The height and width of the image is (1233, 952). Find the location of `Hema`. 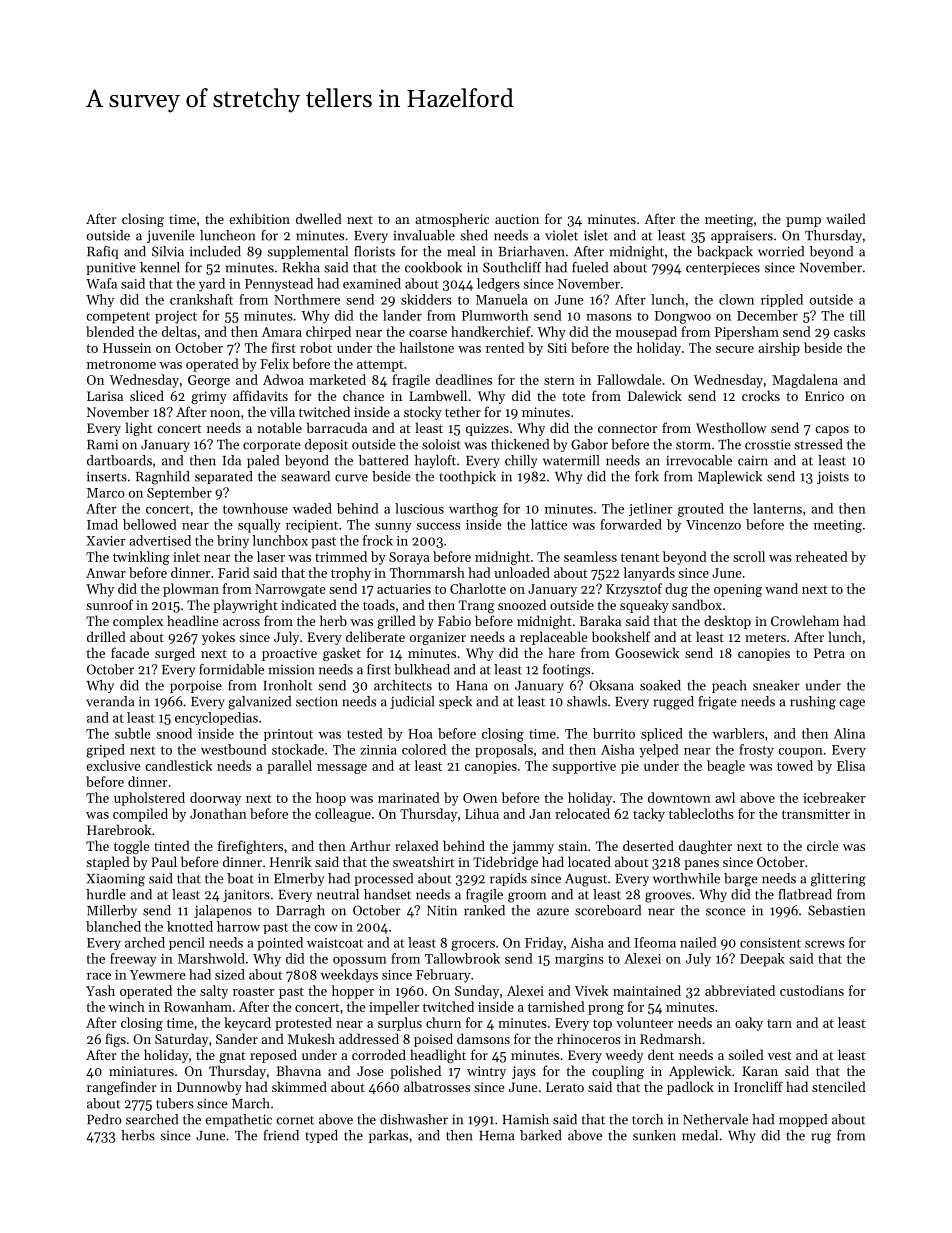

Hema is located at coordinates (496, 1136).
